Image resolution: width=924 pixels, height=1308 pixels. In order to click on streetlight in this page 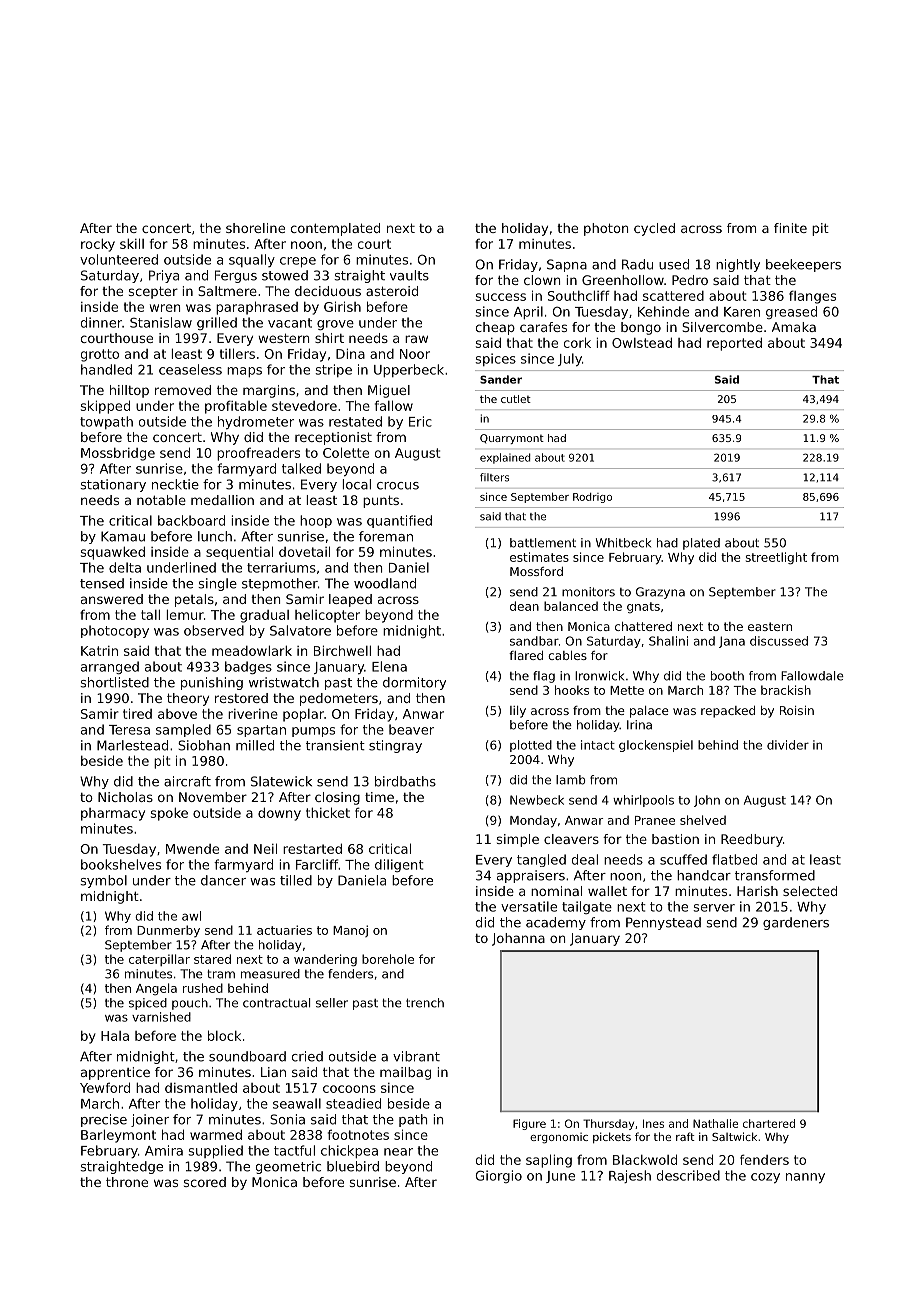, I will do `click(776, 558)`.
